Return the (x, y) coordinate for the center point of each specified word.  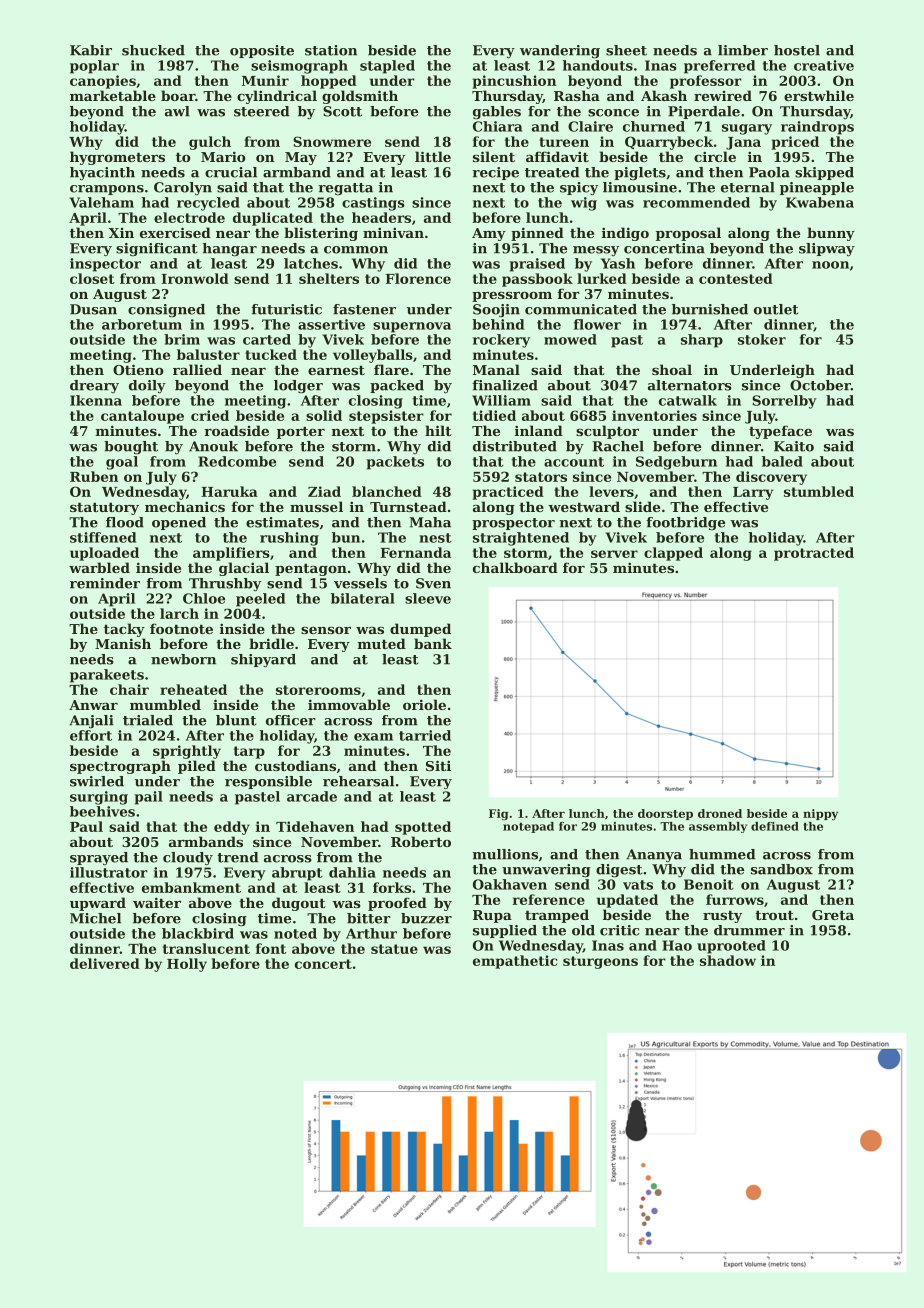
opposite (262, 51)
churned (654, 126)
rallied (197, 369)
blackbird (198, 933)
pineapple (817, 188)
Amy (489, 234)
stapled (387, 67)
